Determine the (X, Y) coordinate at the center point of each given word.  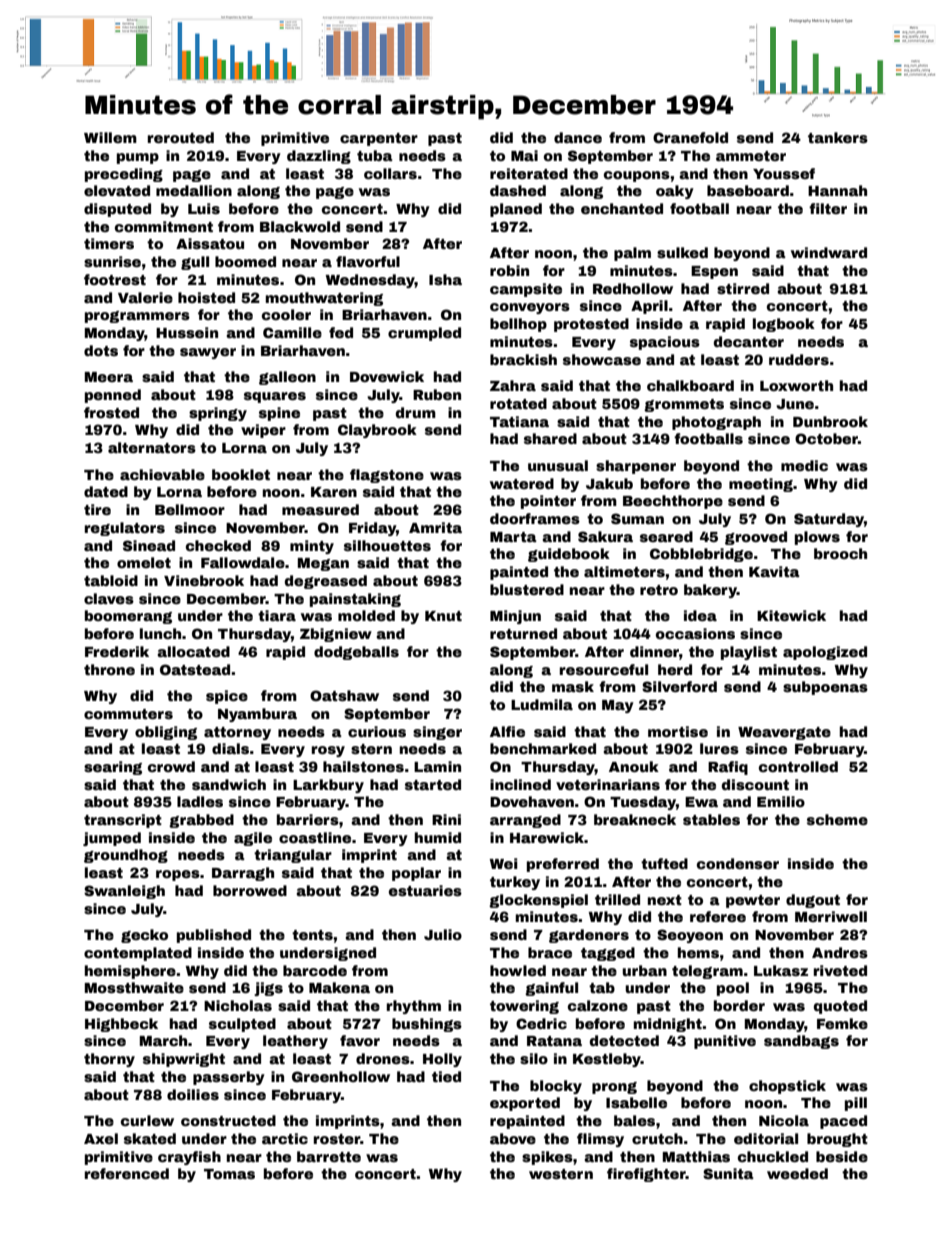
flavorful (368, 261)
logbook (784, 325)
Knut (443, 616)
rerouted (181, 137)
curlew (147, 1120)
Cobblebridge (701, 555)
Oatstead (195, 669)
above (513, 1138)
